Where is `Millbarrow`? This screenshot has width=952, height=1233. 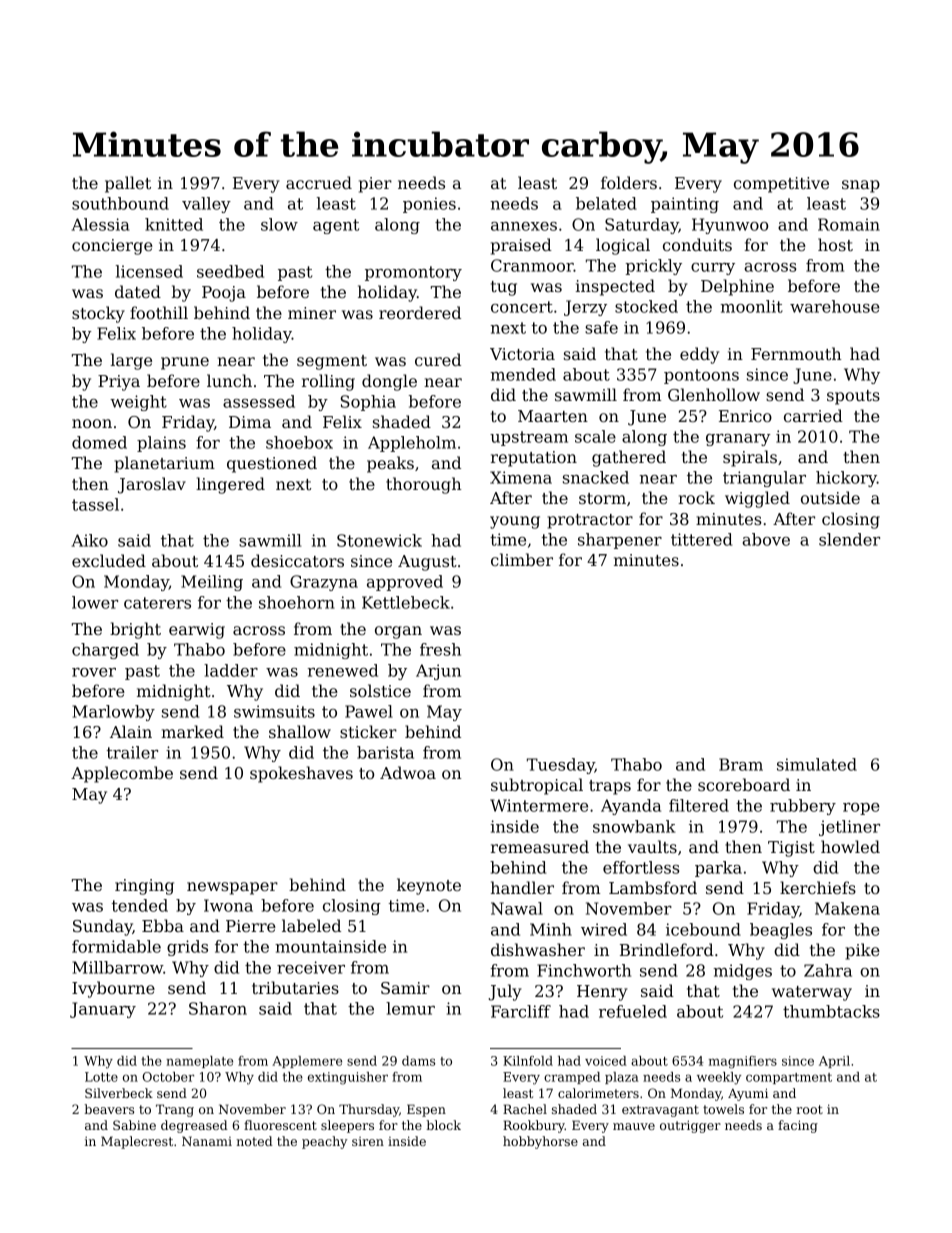 Millbarrow is located at coordinates (118, 967).
